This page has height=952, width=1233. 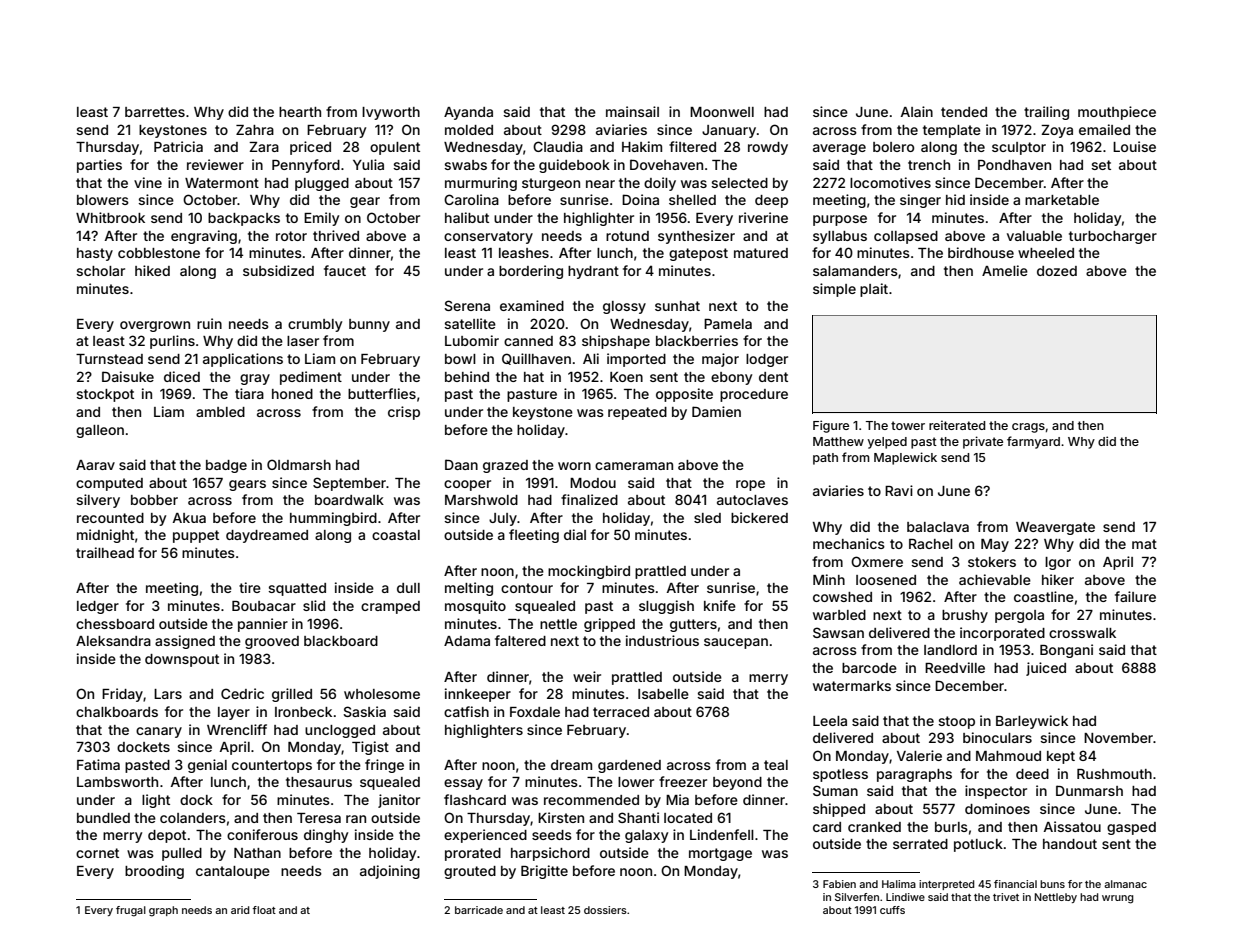 What do you see at coordinates (874, 290) in the page?
I see `plait` at bounding box center [874, 290].
